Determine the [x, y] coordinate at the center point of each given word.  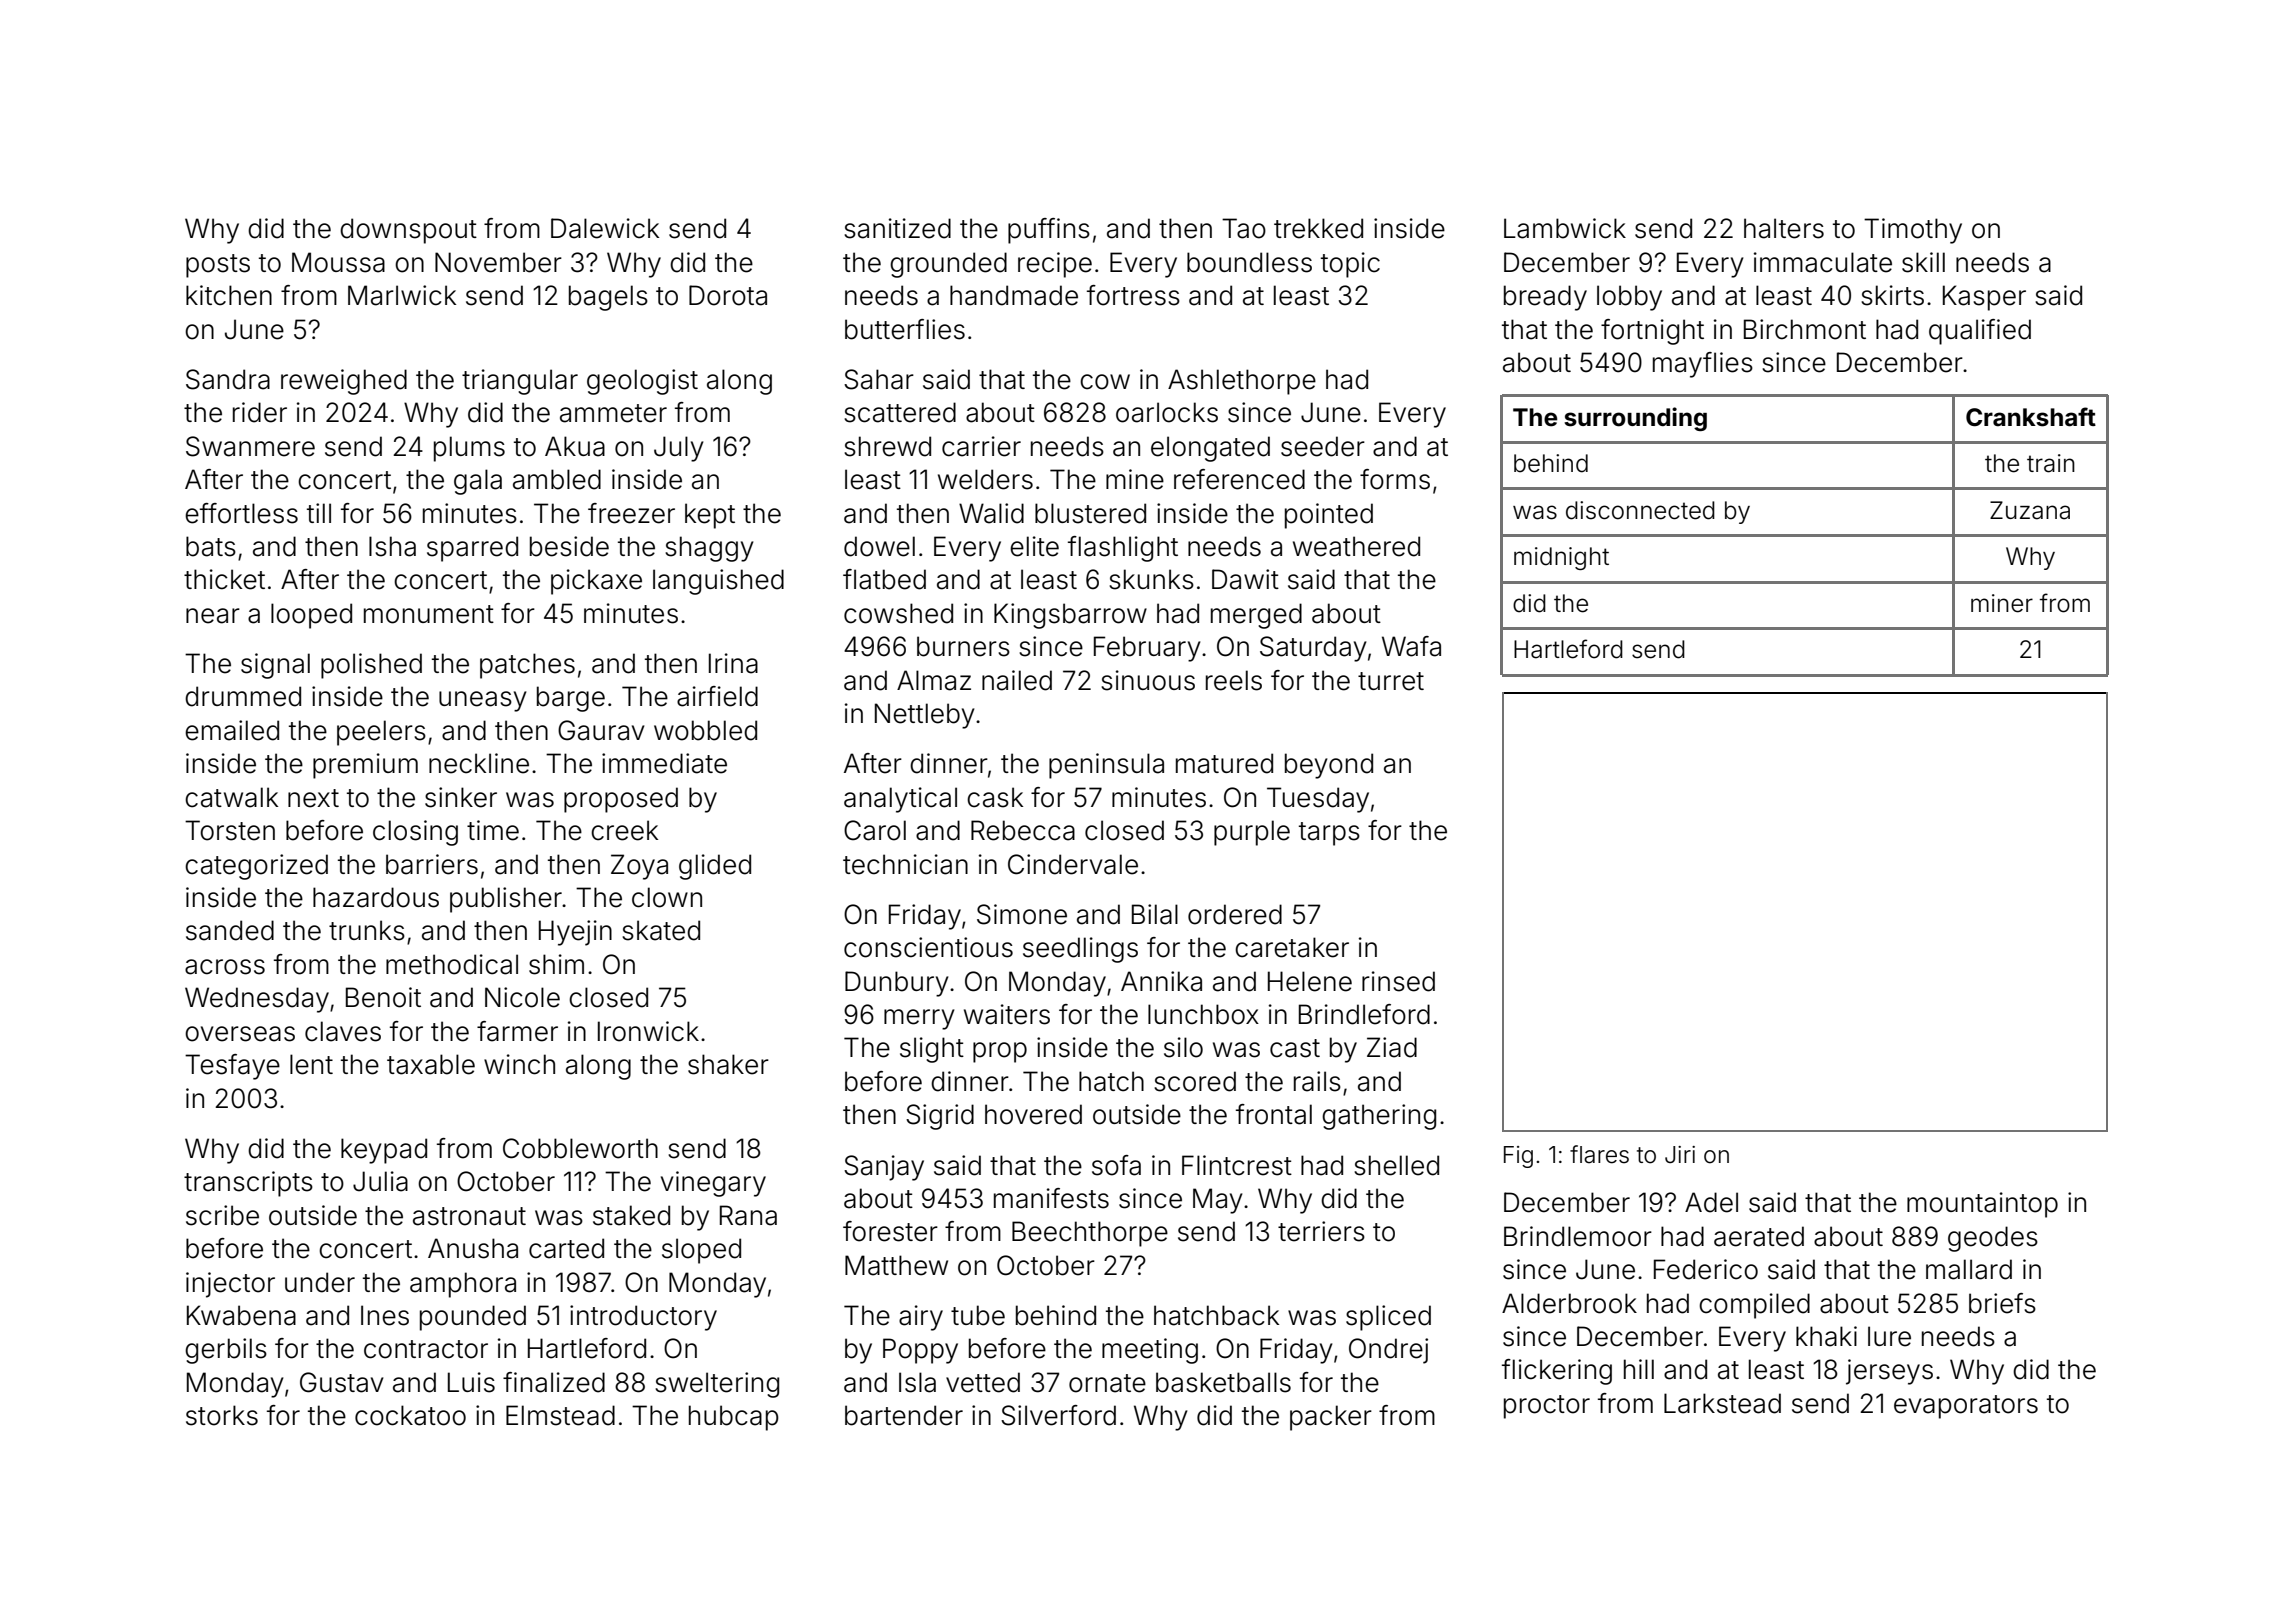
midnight [1561, 558]
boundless [1249, 262]
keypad [384, 1151]
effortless [241, 513]
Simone [1022, 914]
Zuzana [2030, 510]
